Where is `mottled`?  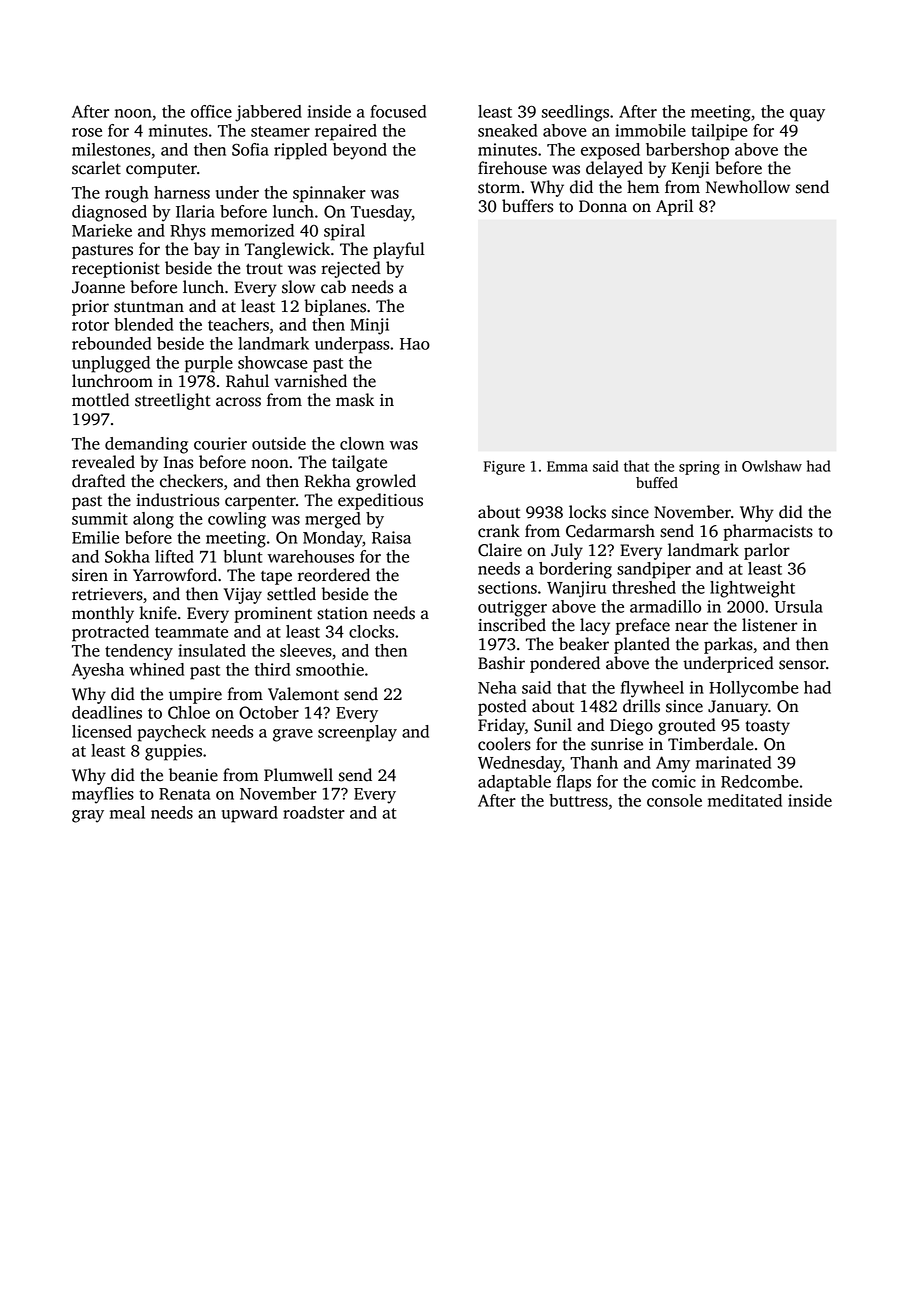 mottled is located at coordinates (100, 400).
